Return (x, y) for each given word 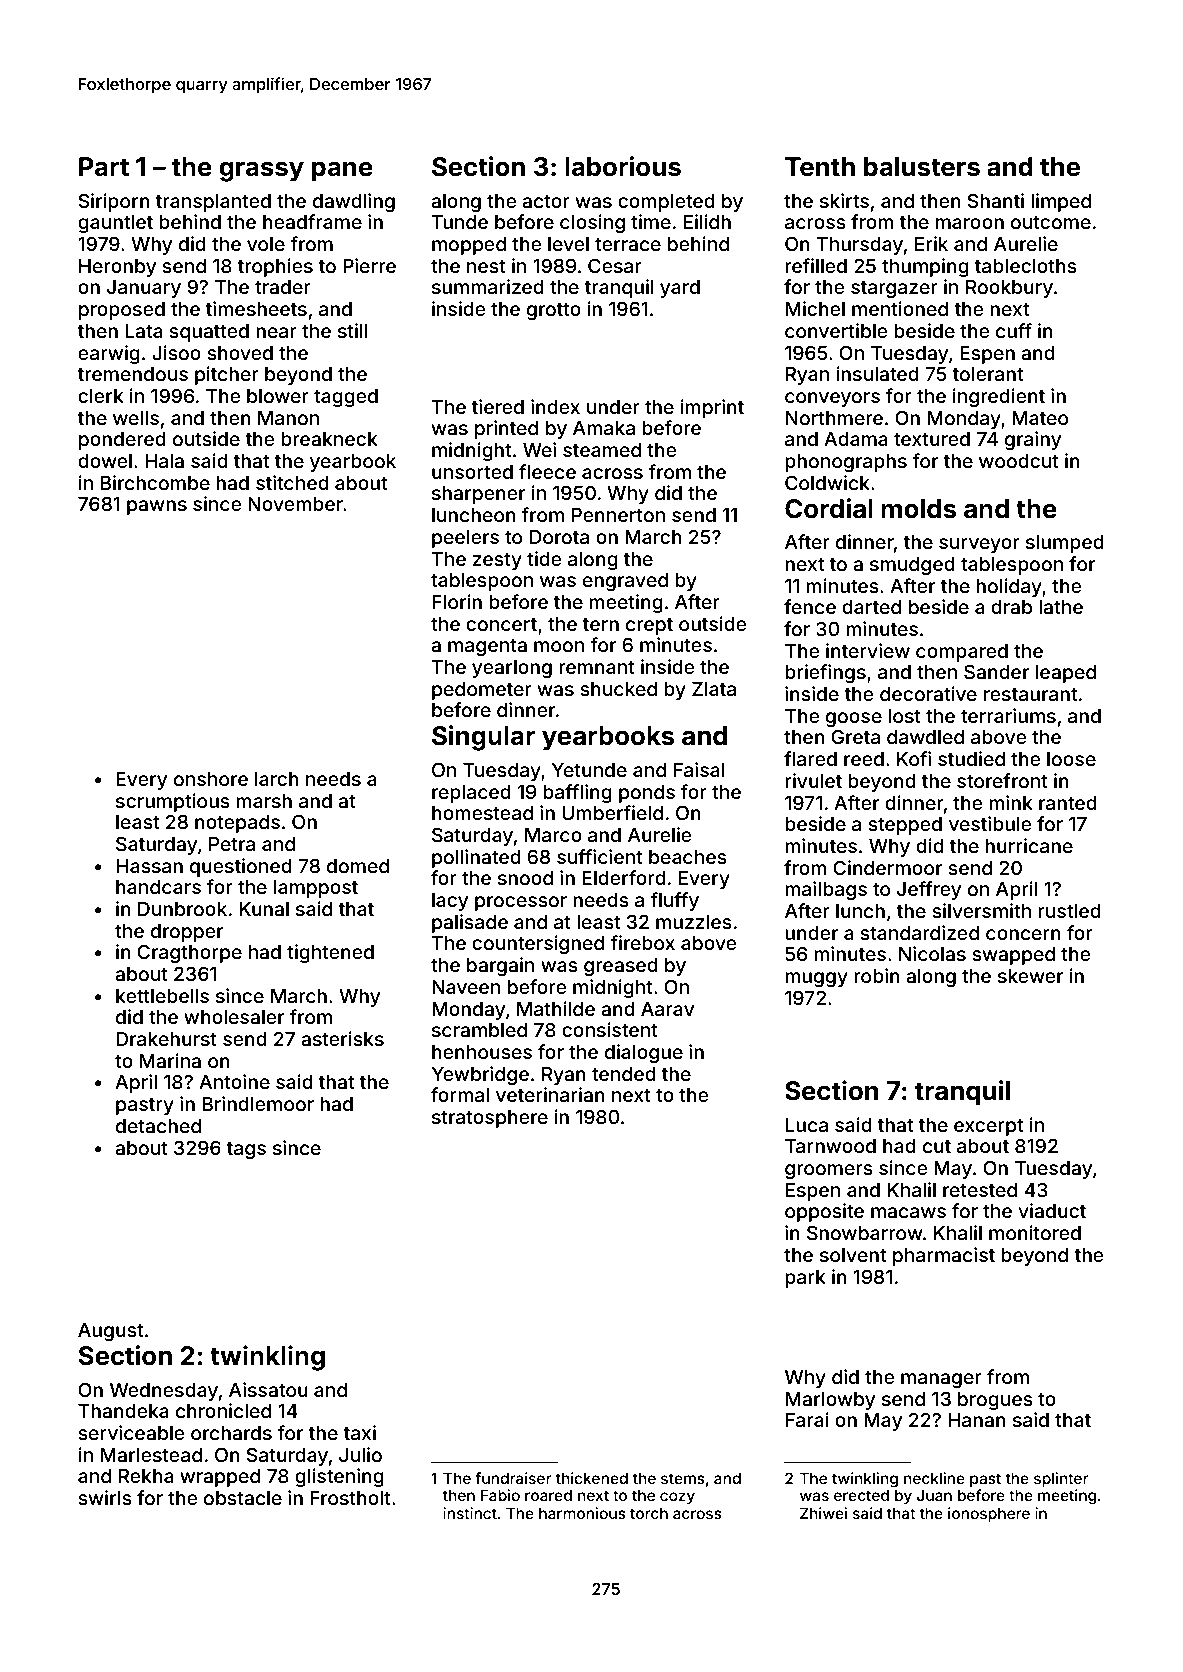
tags (246, 1150)
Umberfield (612, 812)
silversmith (981, 910)
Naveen (466, 987)
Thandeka (123, 1411)
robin (877, 975)
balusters (922, 167)
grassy (261, 172)
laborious (623, 166)
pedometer (482, 691)
